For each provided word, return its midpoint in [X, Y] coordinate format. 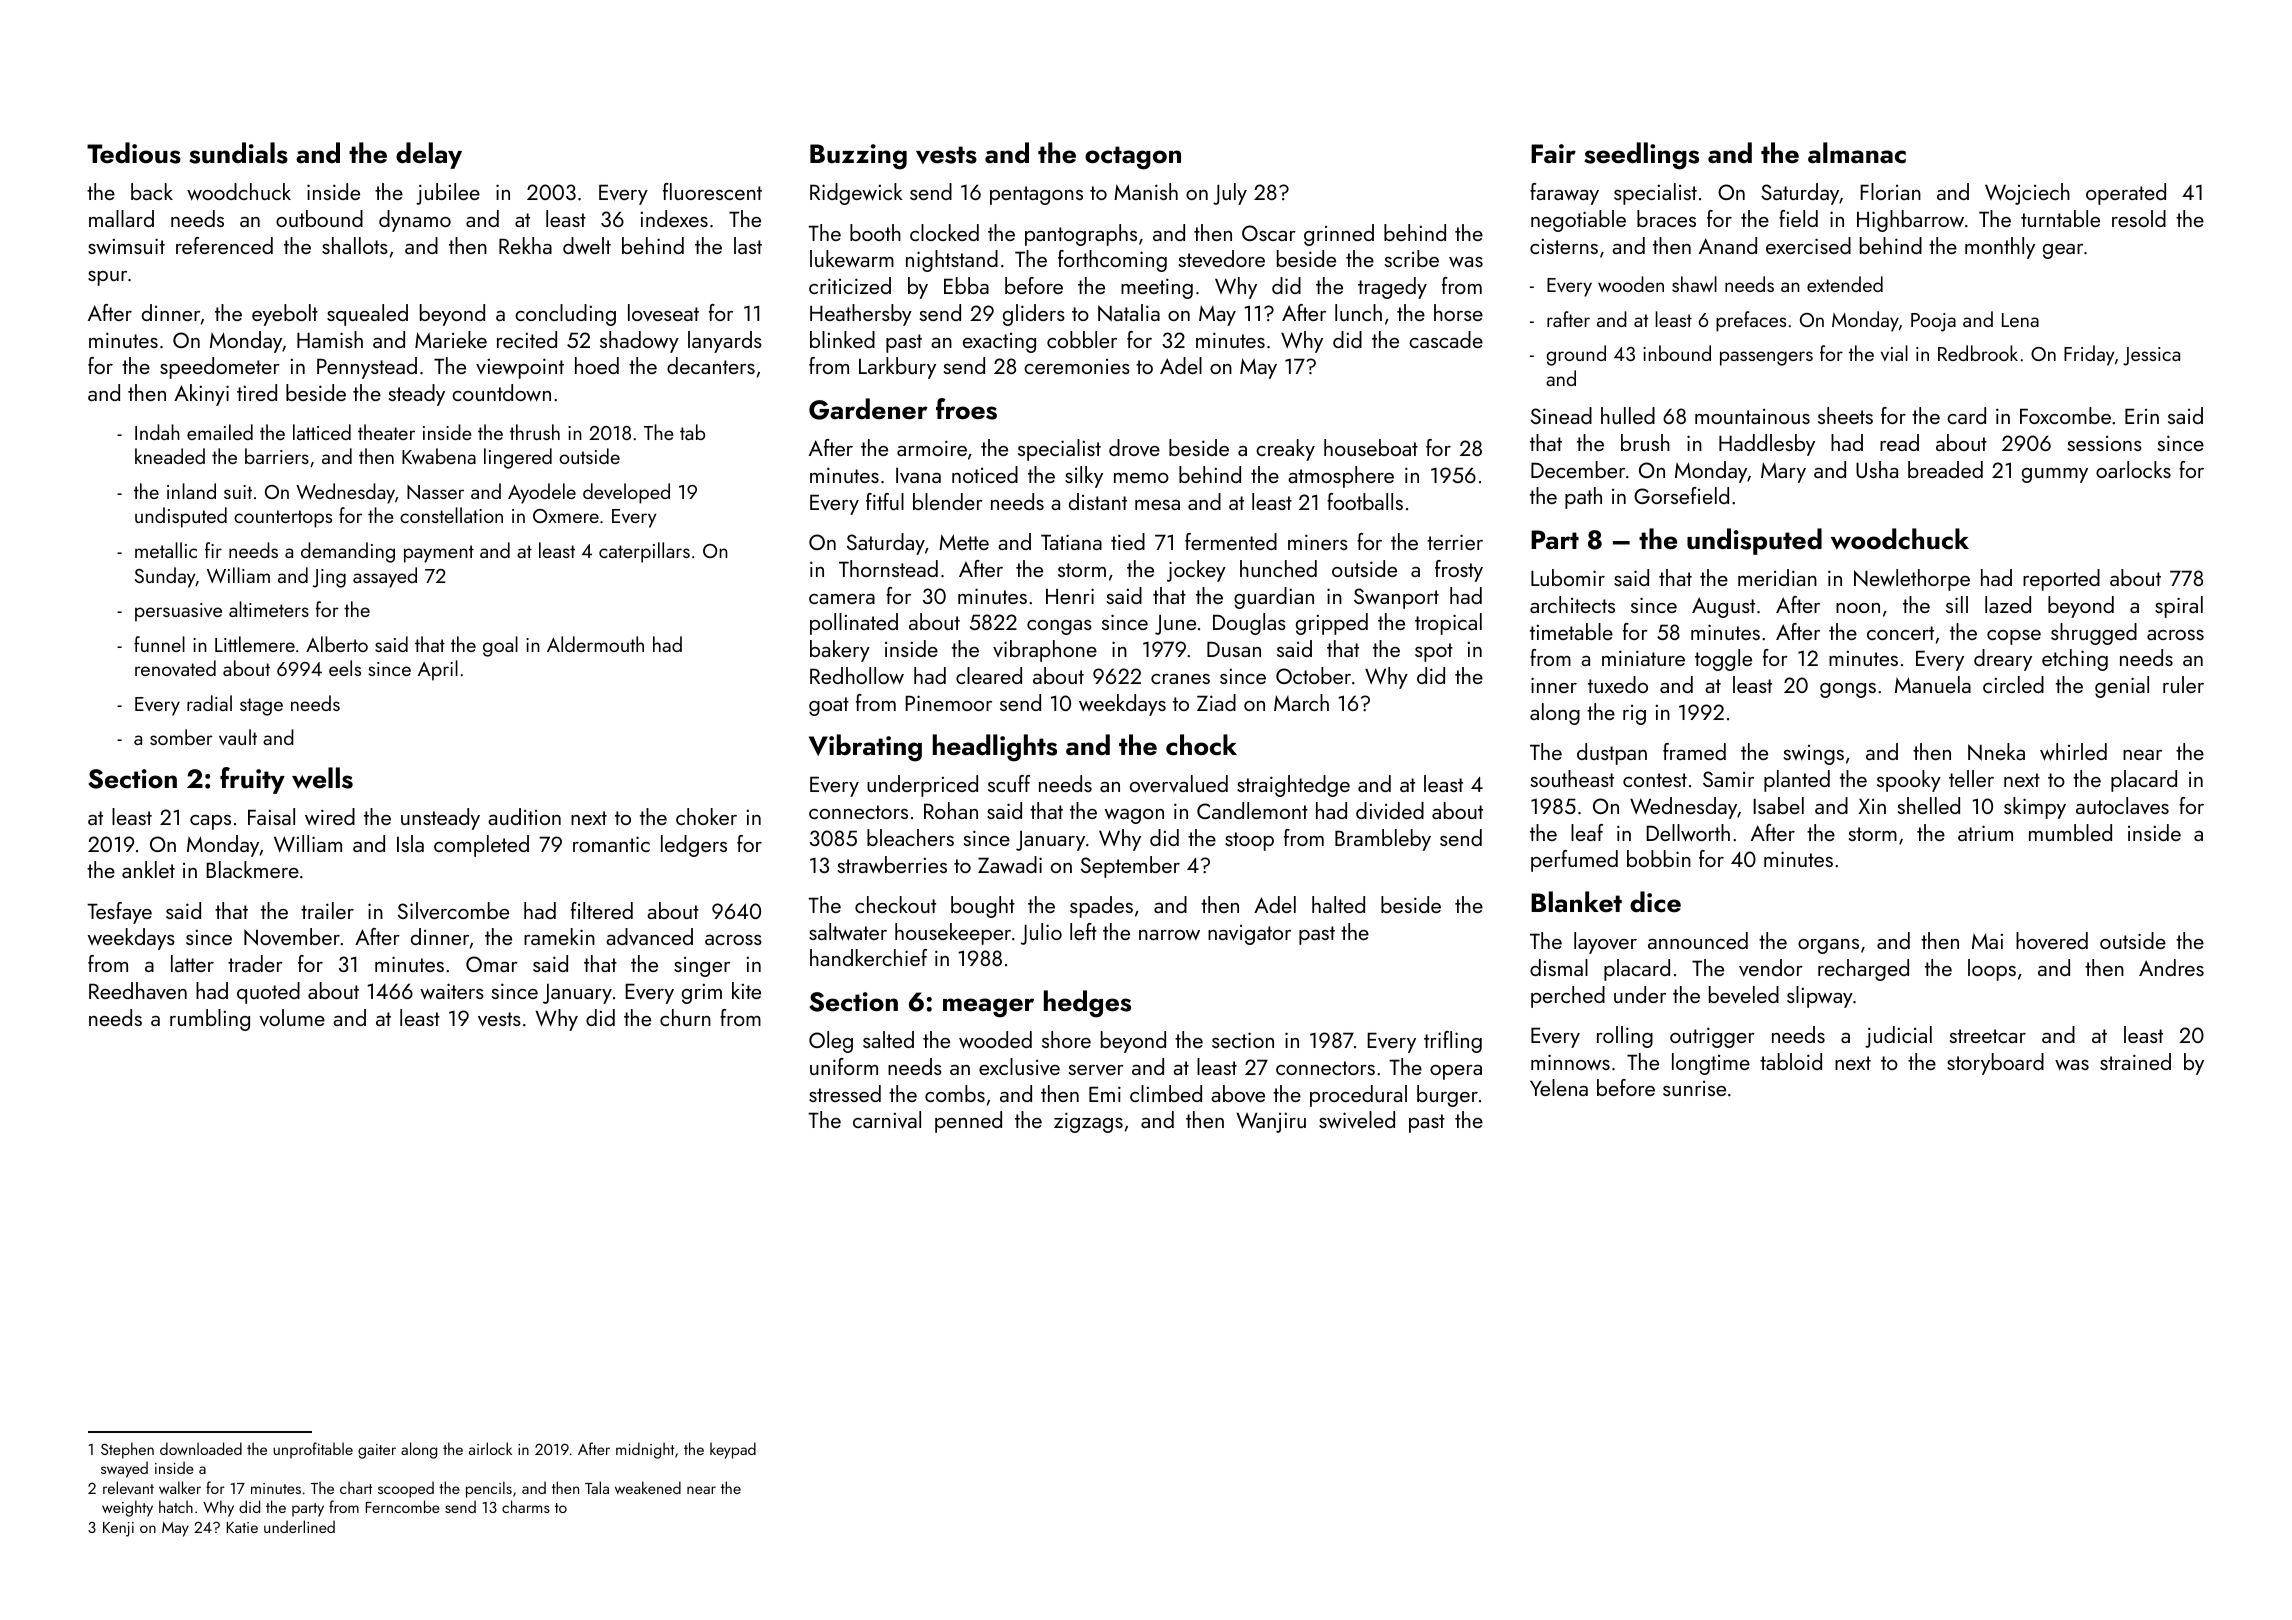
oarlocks [2133, 469]
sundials [238, 153]
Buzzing [858, 157]
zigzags [1088, 1122]
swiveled [1357, 1119]
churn [685, 1017]
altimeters [269, 609]
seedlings [1641, 156]
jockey [1196, 571]
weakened [648, 1487]
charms [526, 1506]
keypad [733, 1450]
